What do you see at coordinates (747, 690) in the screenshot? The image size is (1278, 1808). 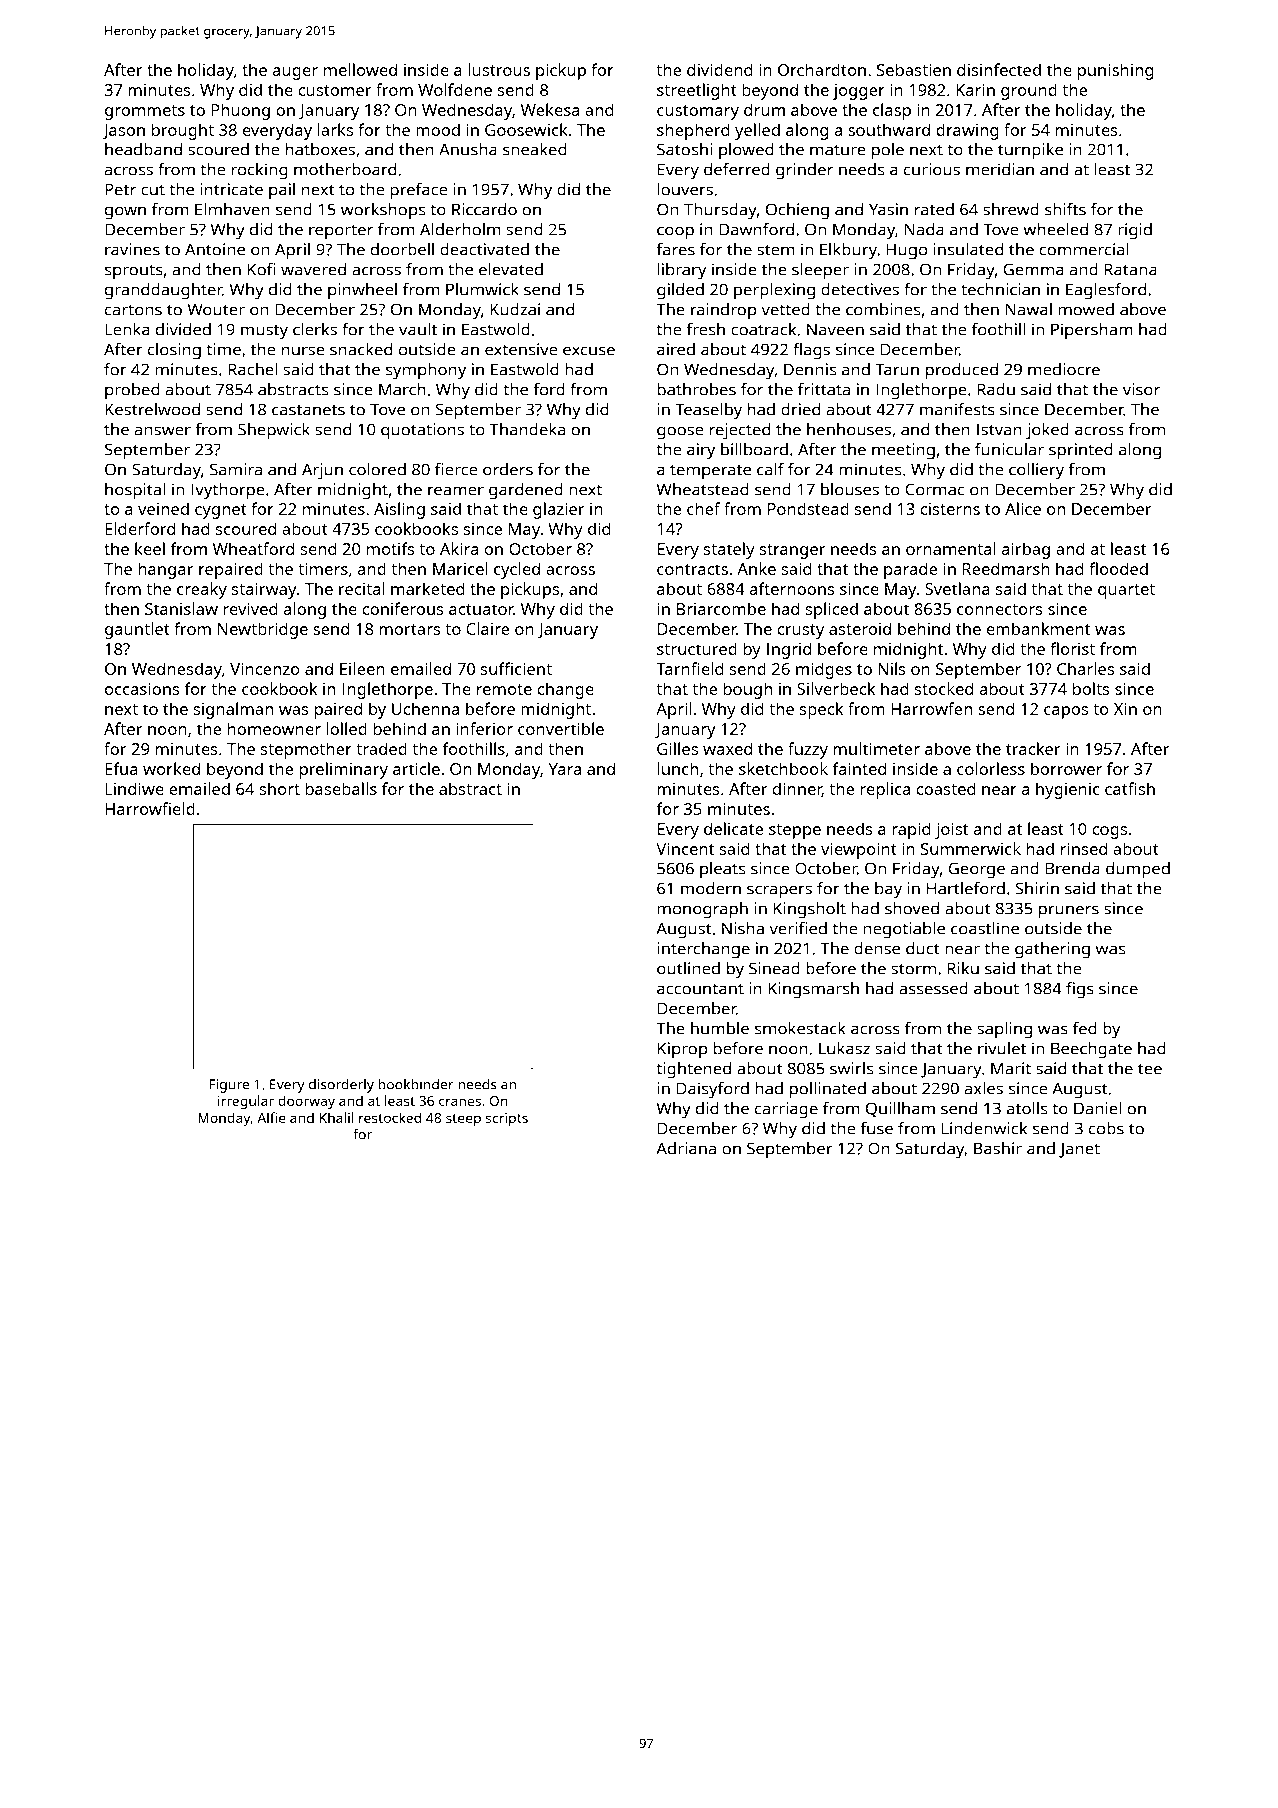 I see `bough` at bounding box center [747, 690].
